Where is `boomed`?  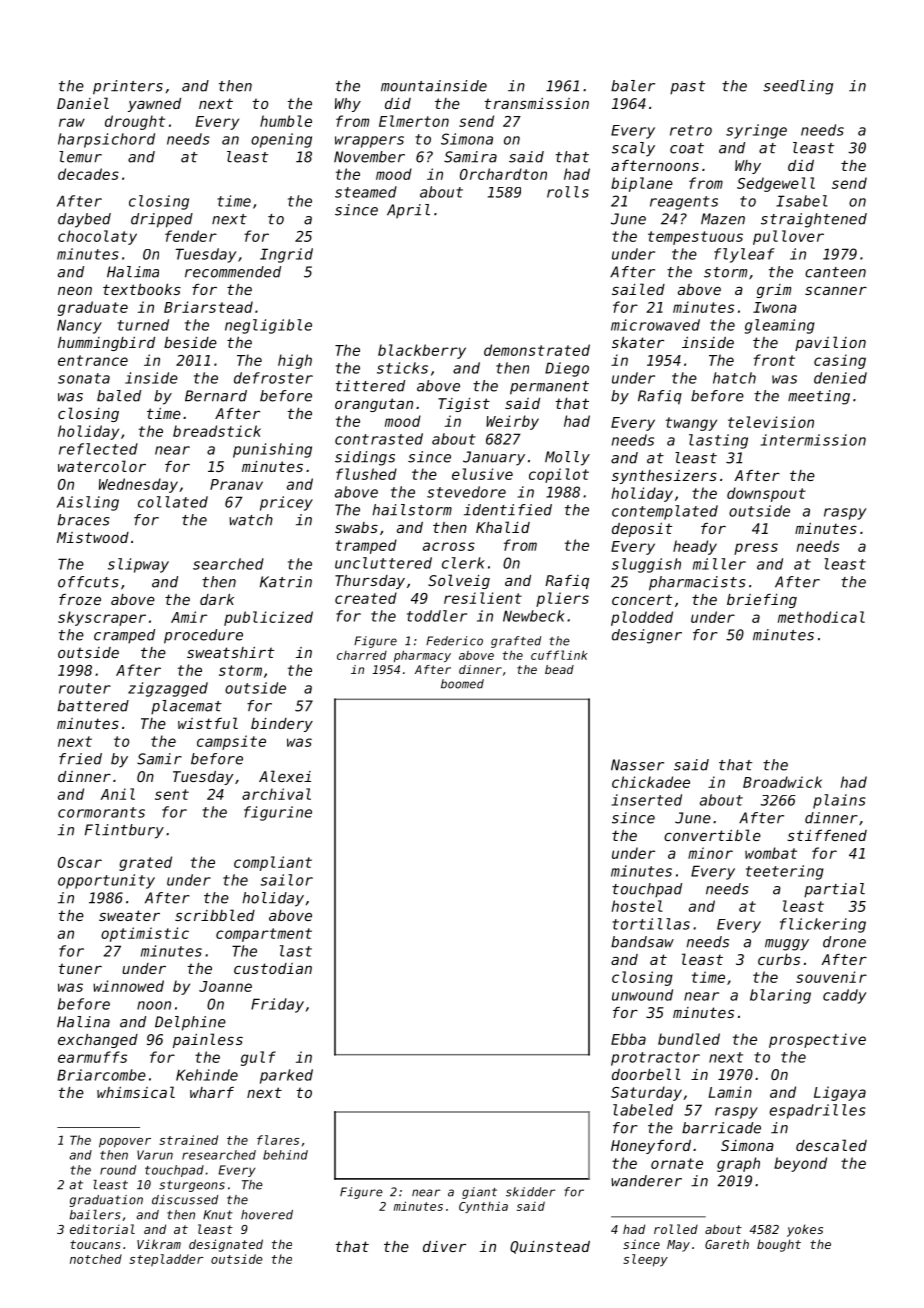
boomed is located at coordinates (462, 684).
